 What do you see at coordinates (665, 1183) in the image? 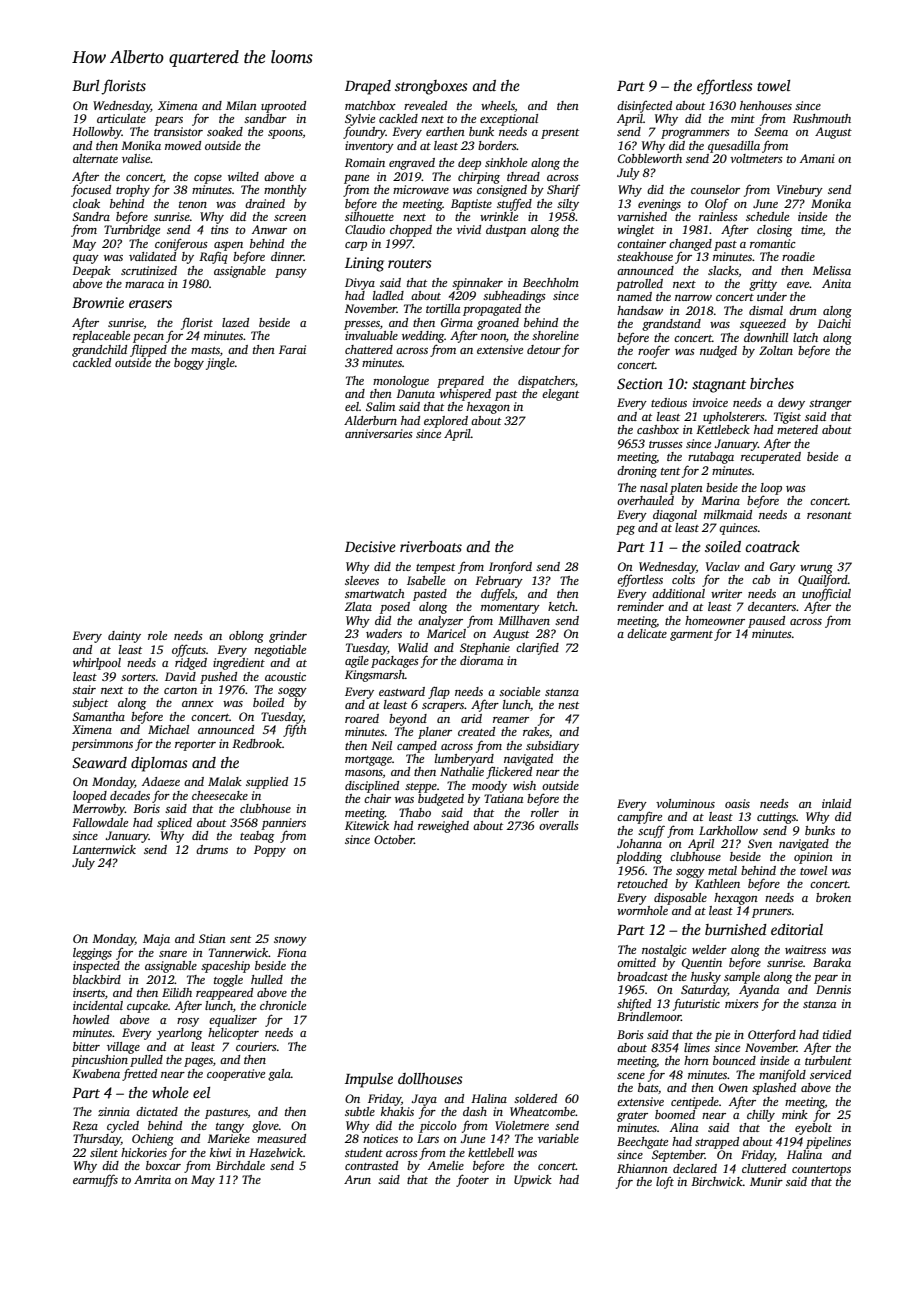
I see `loft` at bounding box center [665, 1183].
